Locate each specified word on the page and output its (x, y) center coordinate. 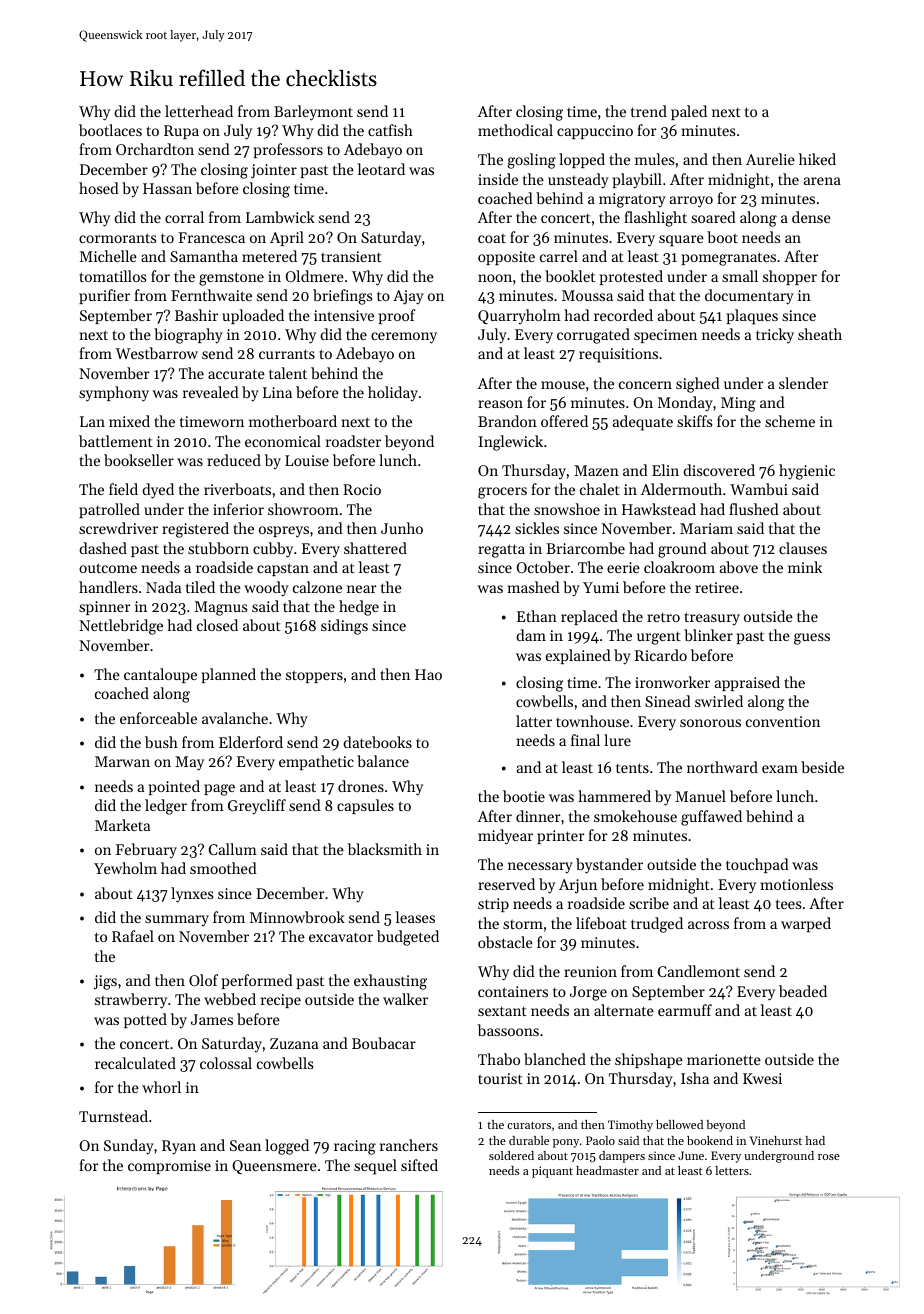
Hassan (167, 188)
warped (806, 924)
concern (645, 385)
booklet (570, 276)
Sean (245, 1145)
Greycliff (257, 807)
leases (415, 917)
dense (811, 217)
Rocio (362, 489)
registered (195, 530)
